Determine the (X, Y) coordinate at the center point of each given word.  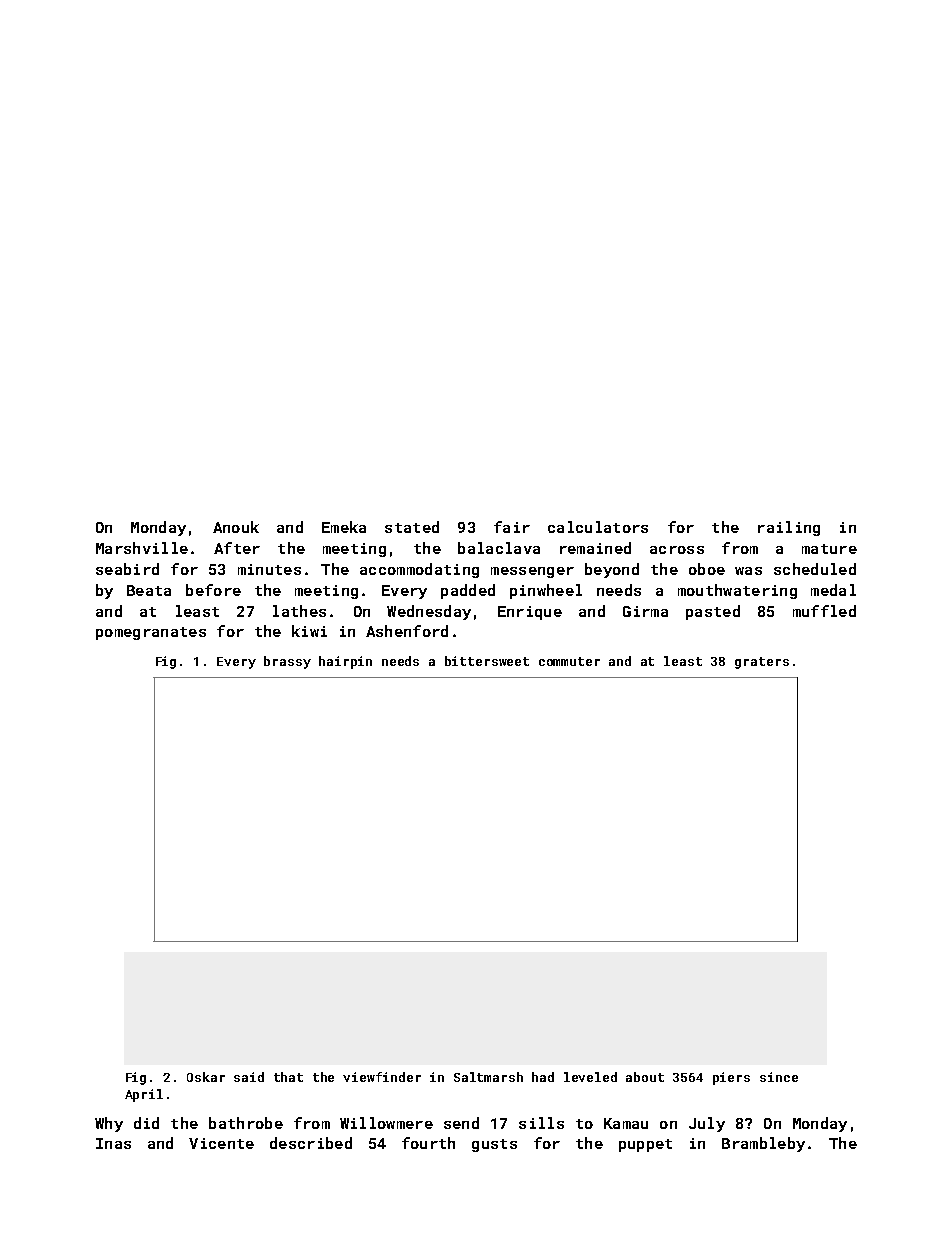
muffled (824, 611)
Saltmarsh (488, 1077)
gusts (494, 1145)
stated (412, 527)
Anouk (236, 527)
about (645, 1077)
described (311, 1143)
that (288, 1077)
